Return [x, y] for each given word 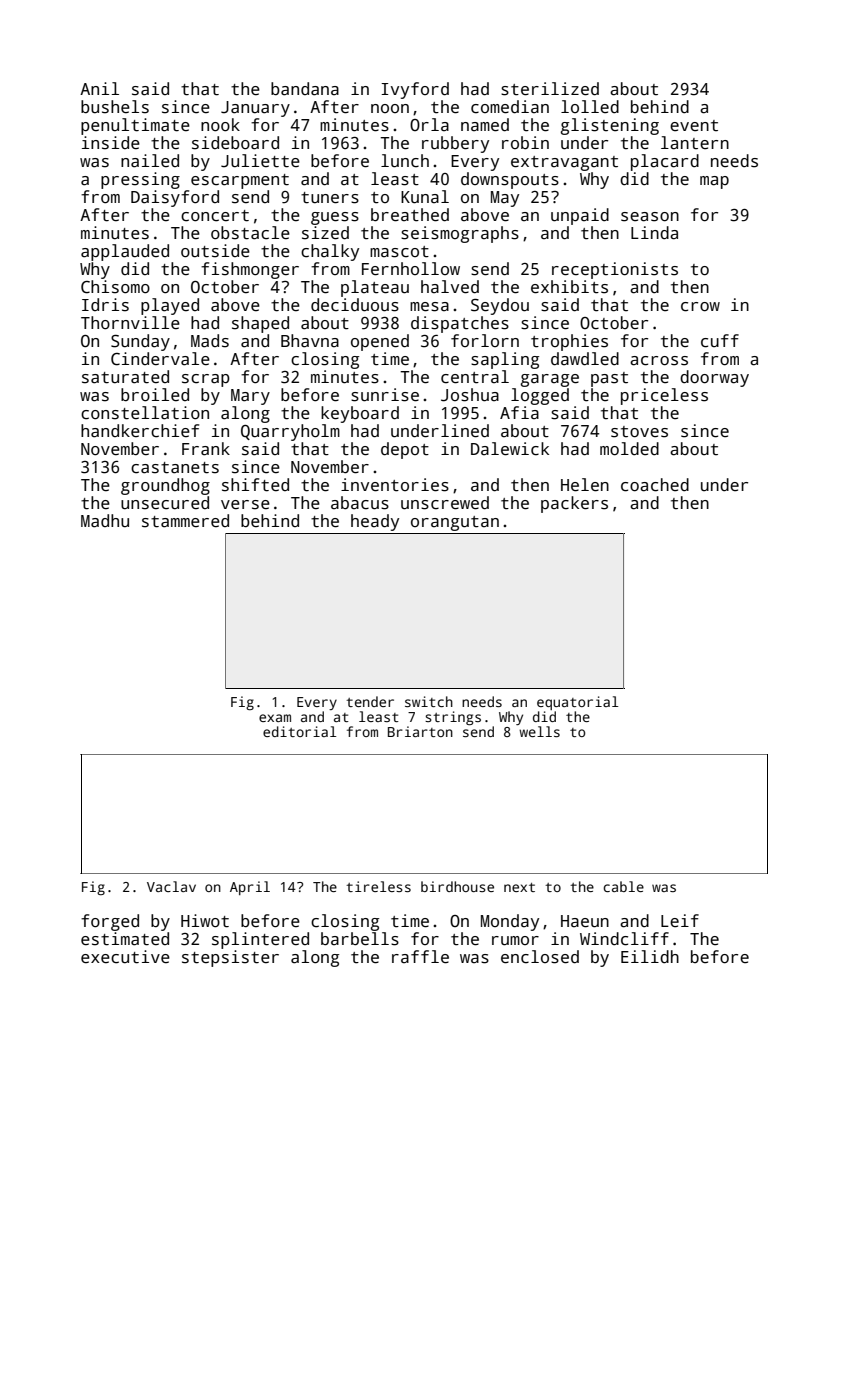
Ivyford [415, 90]
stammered [185, 521]
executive [125, 957]
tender [370, 701]
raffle [420, 957]
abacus [360, 503]
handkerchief [140, 431]
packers [574, 504]
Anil [99, 88]
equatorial [577, 703]
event [694, 126]
